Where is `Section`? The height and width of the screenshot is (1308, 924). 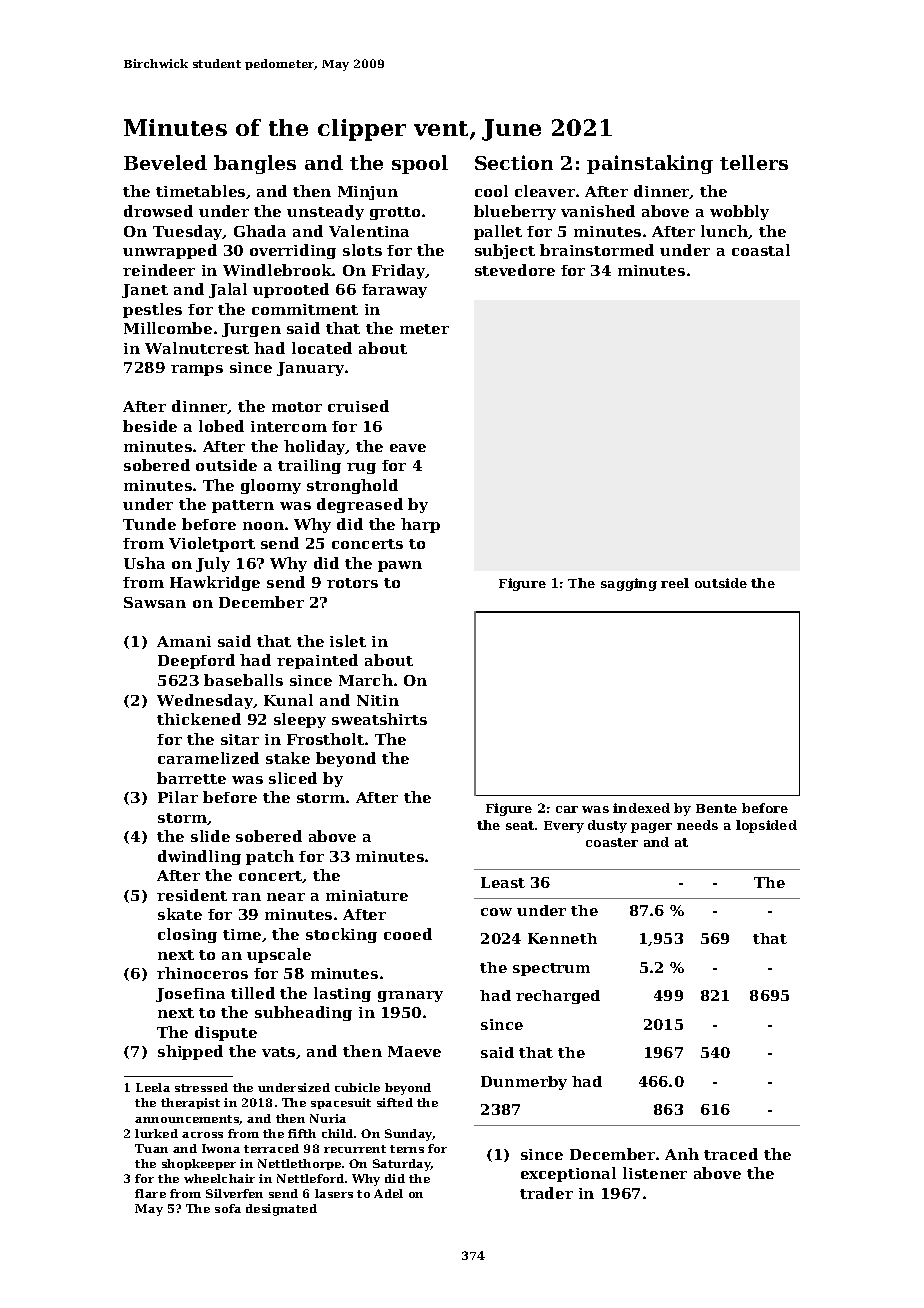 Section is located at coordinates (514, 162).
